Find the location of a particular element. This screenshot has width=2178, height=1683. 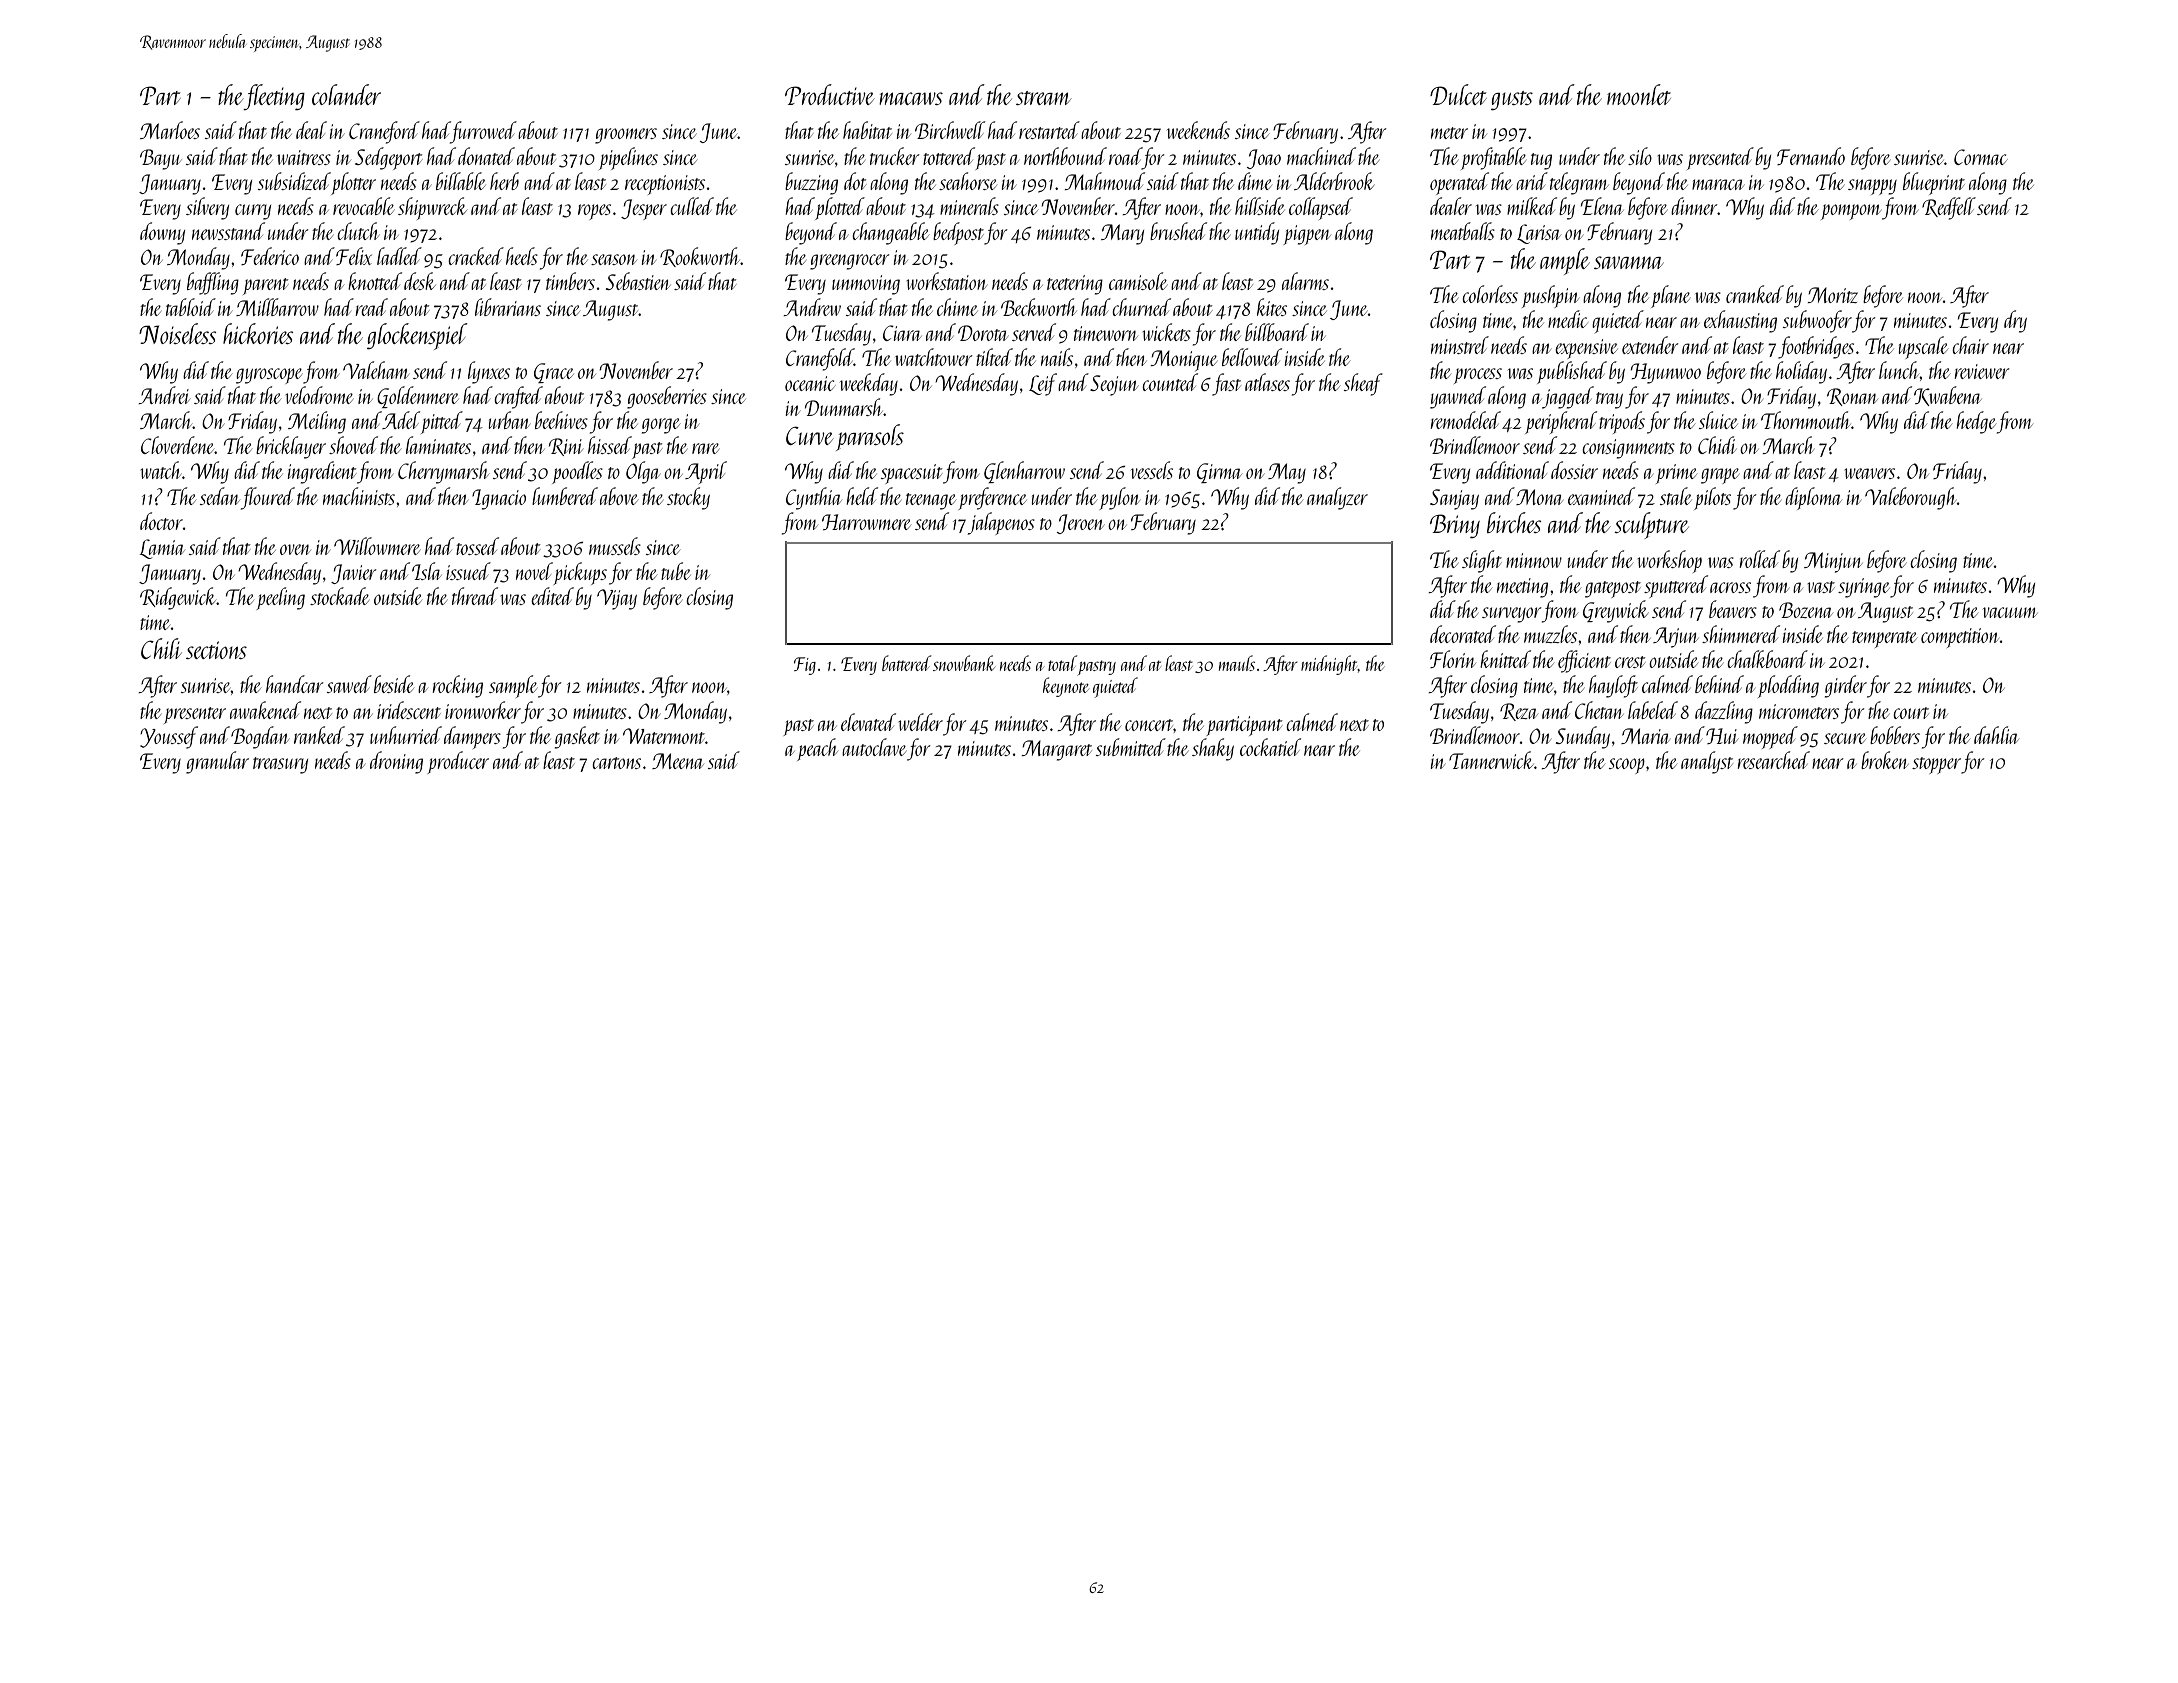

treasury is located at coordinates (280, 765).
